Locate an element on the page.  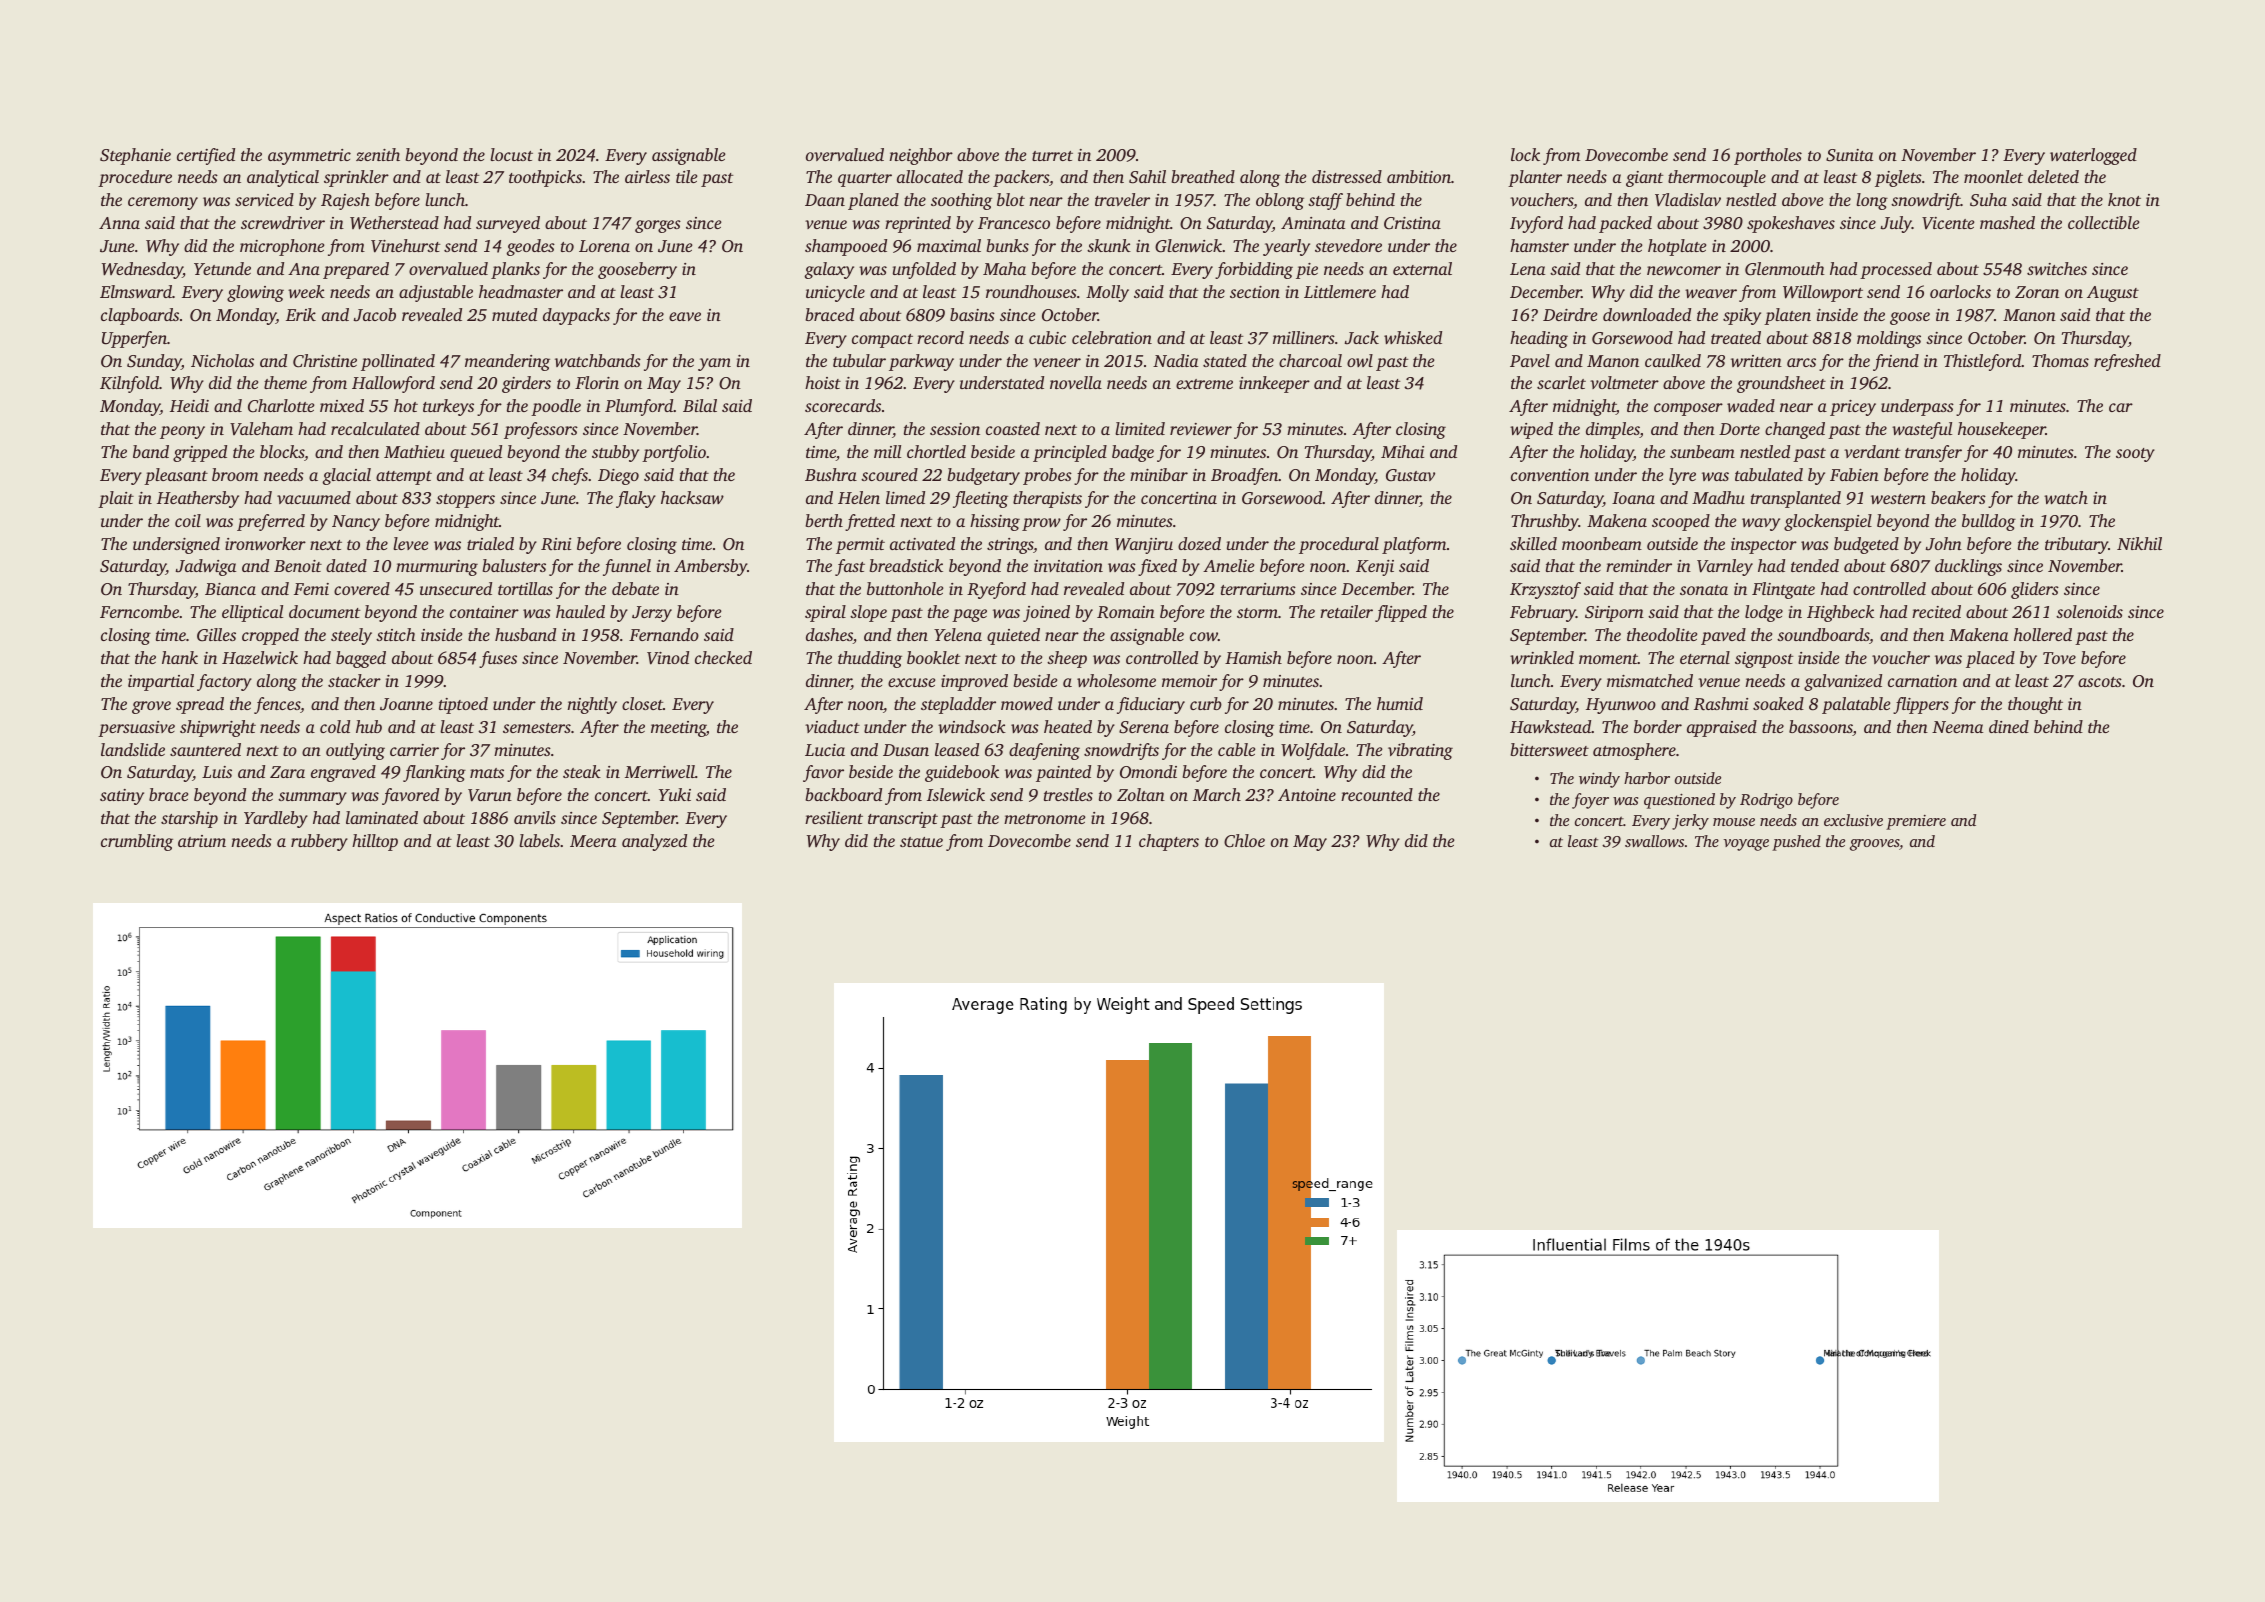
innkeeper is located at coordinates (1274, 384).
